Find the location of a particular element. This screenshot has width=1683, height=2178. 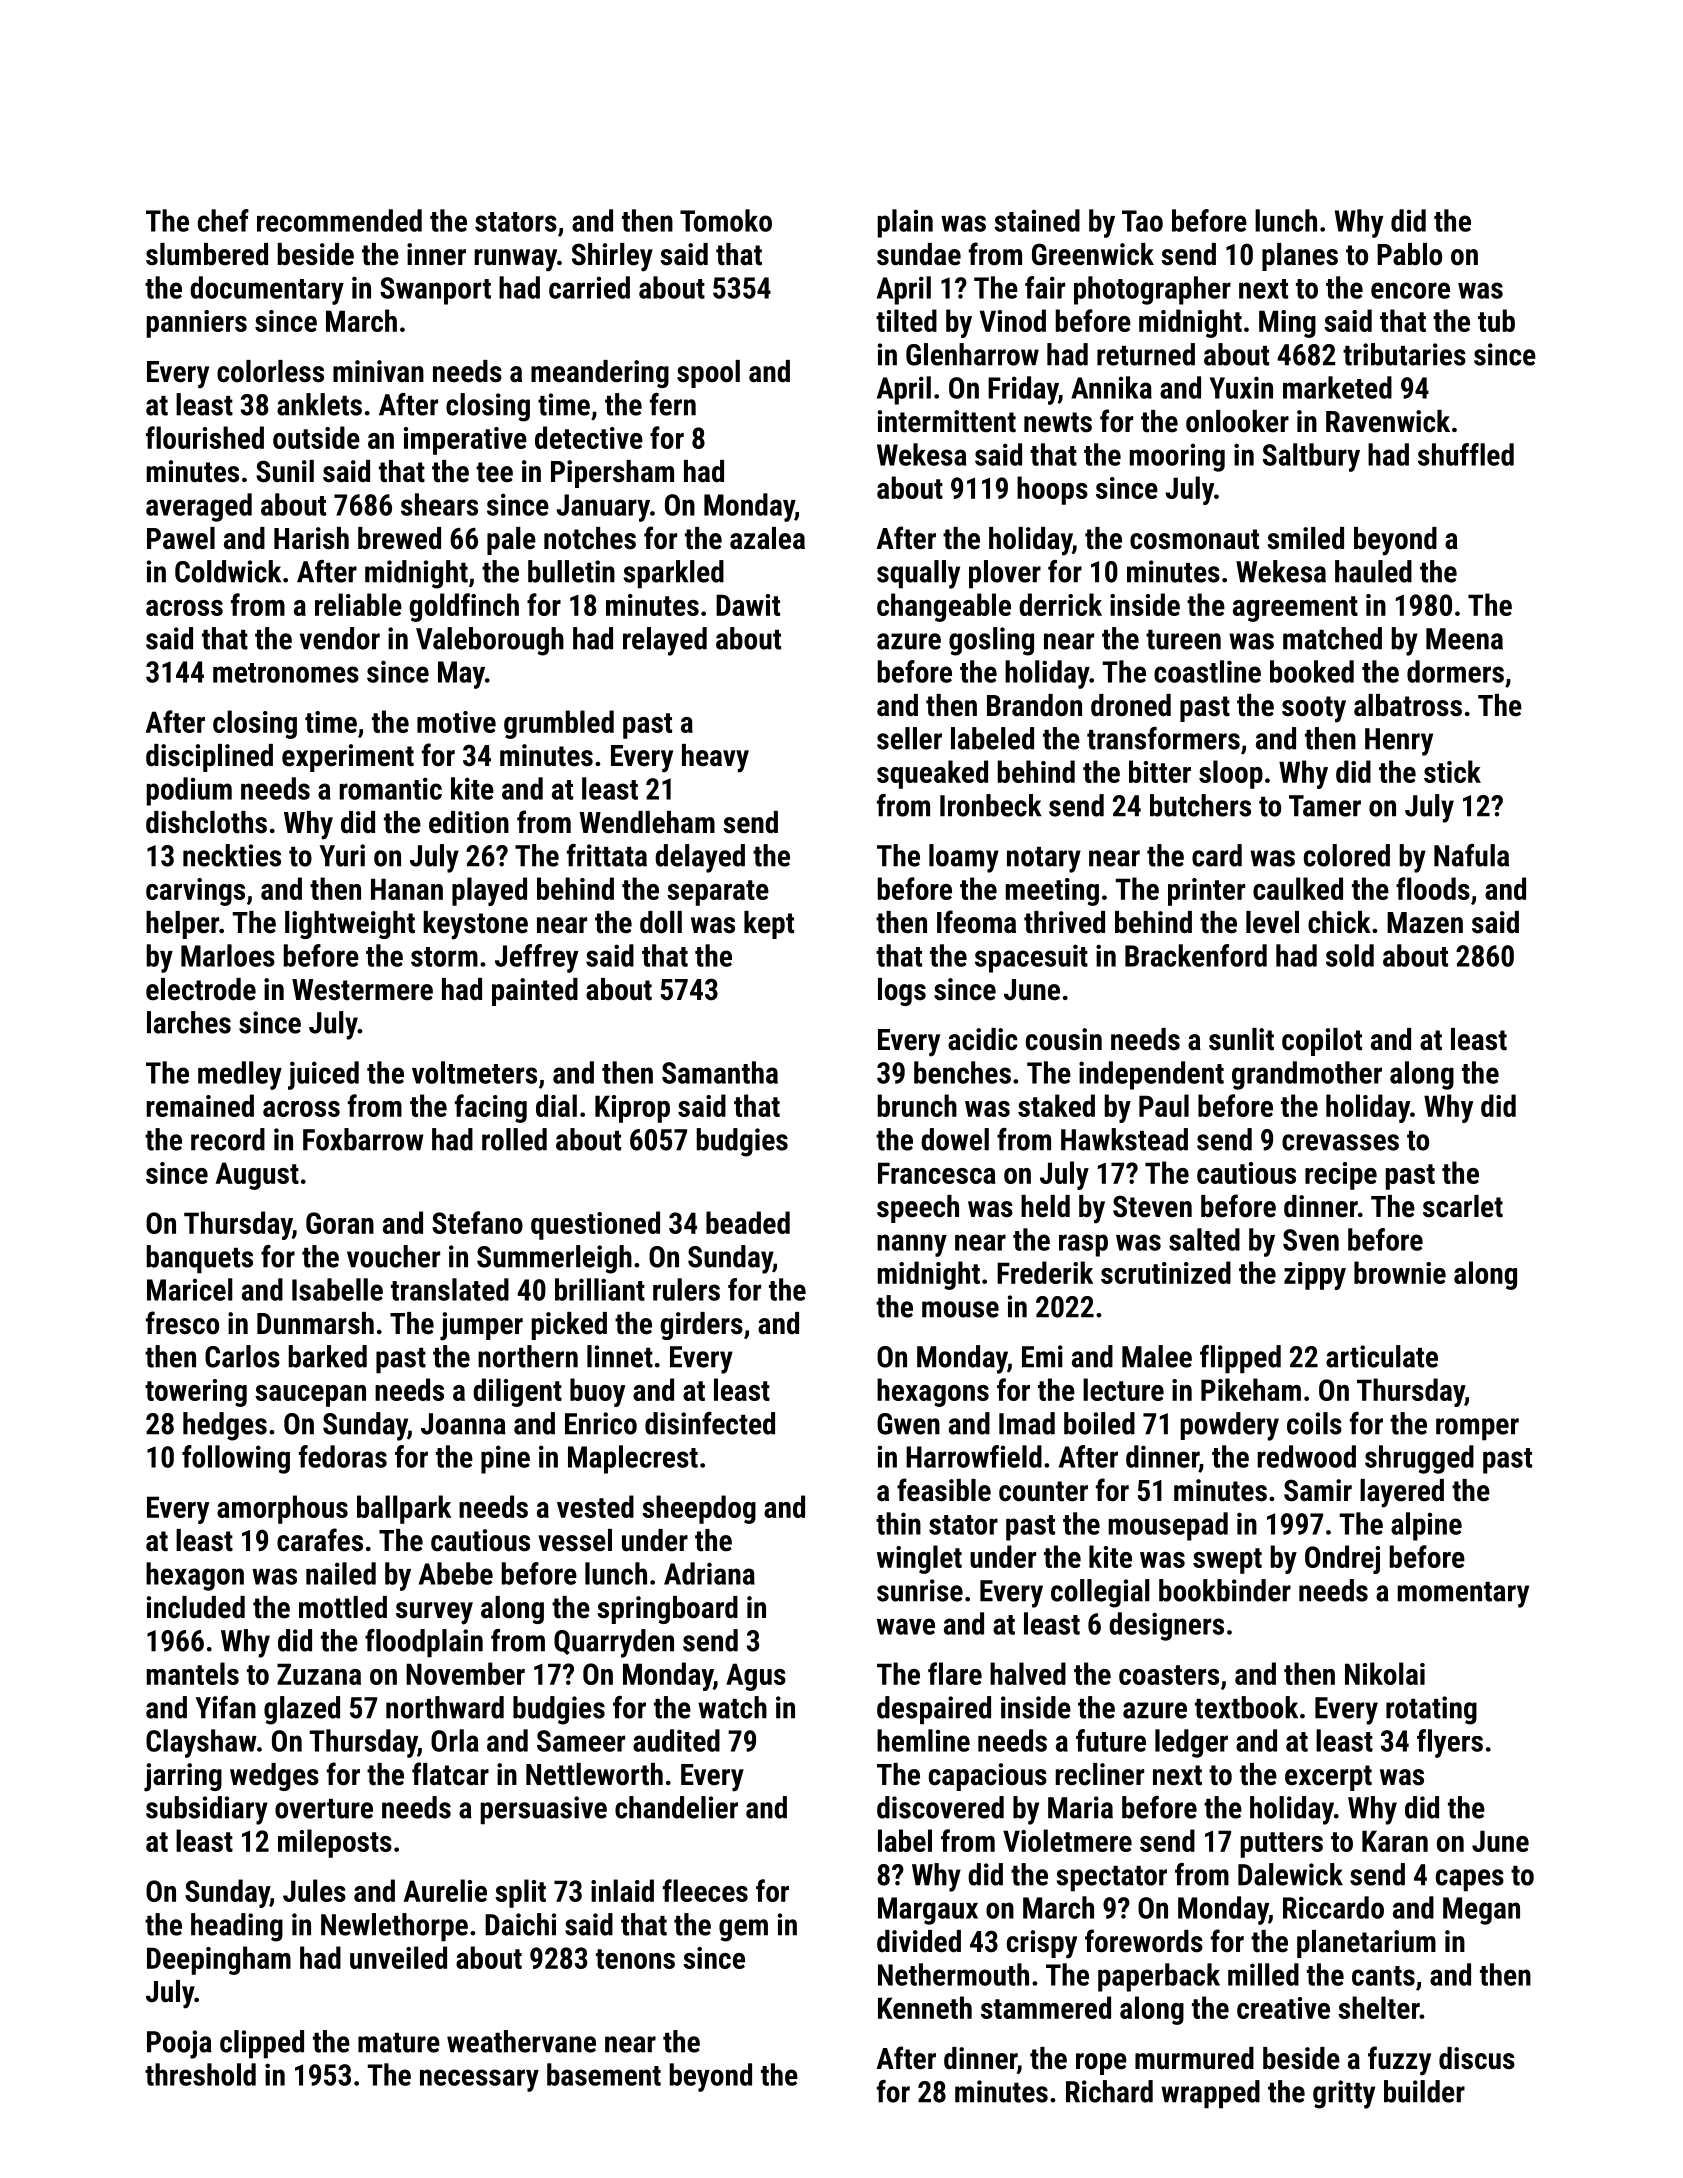

mooring is located at coordinates (1177, 457).
